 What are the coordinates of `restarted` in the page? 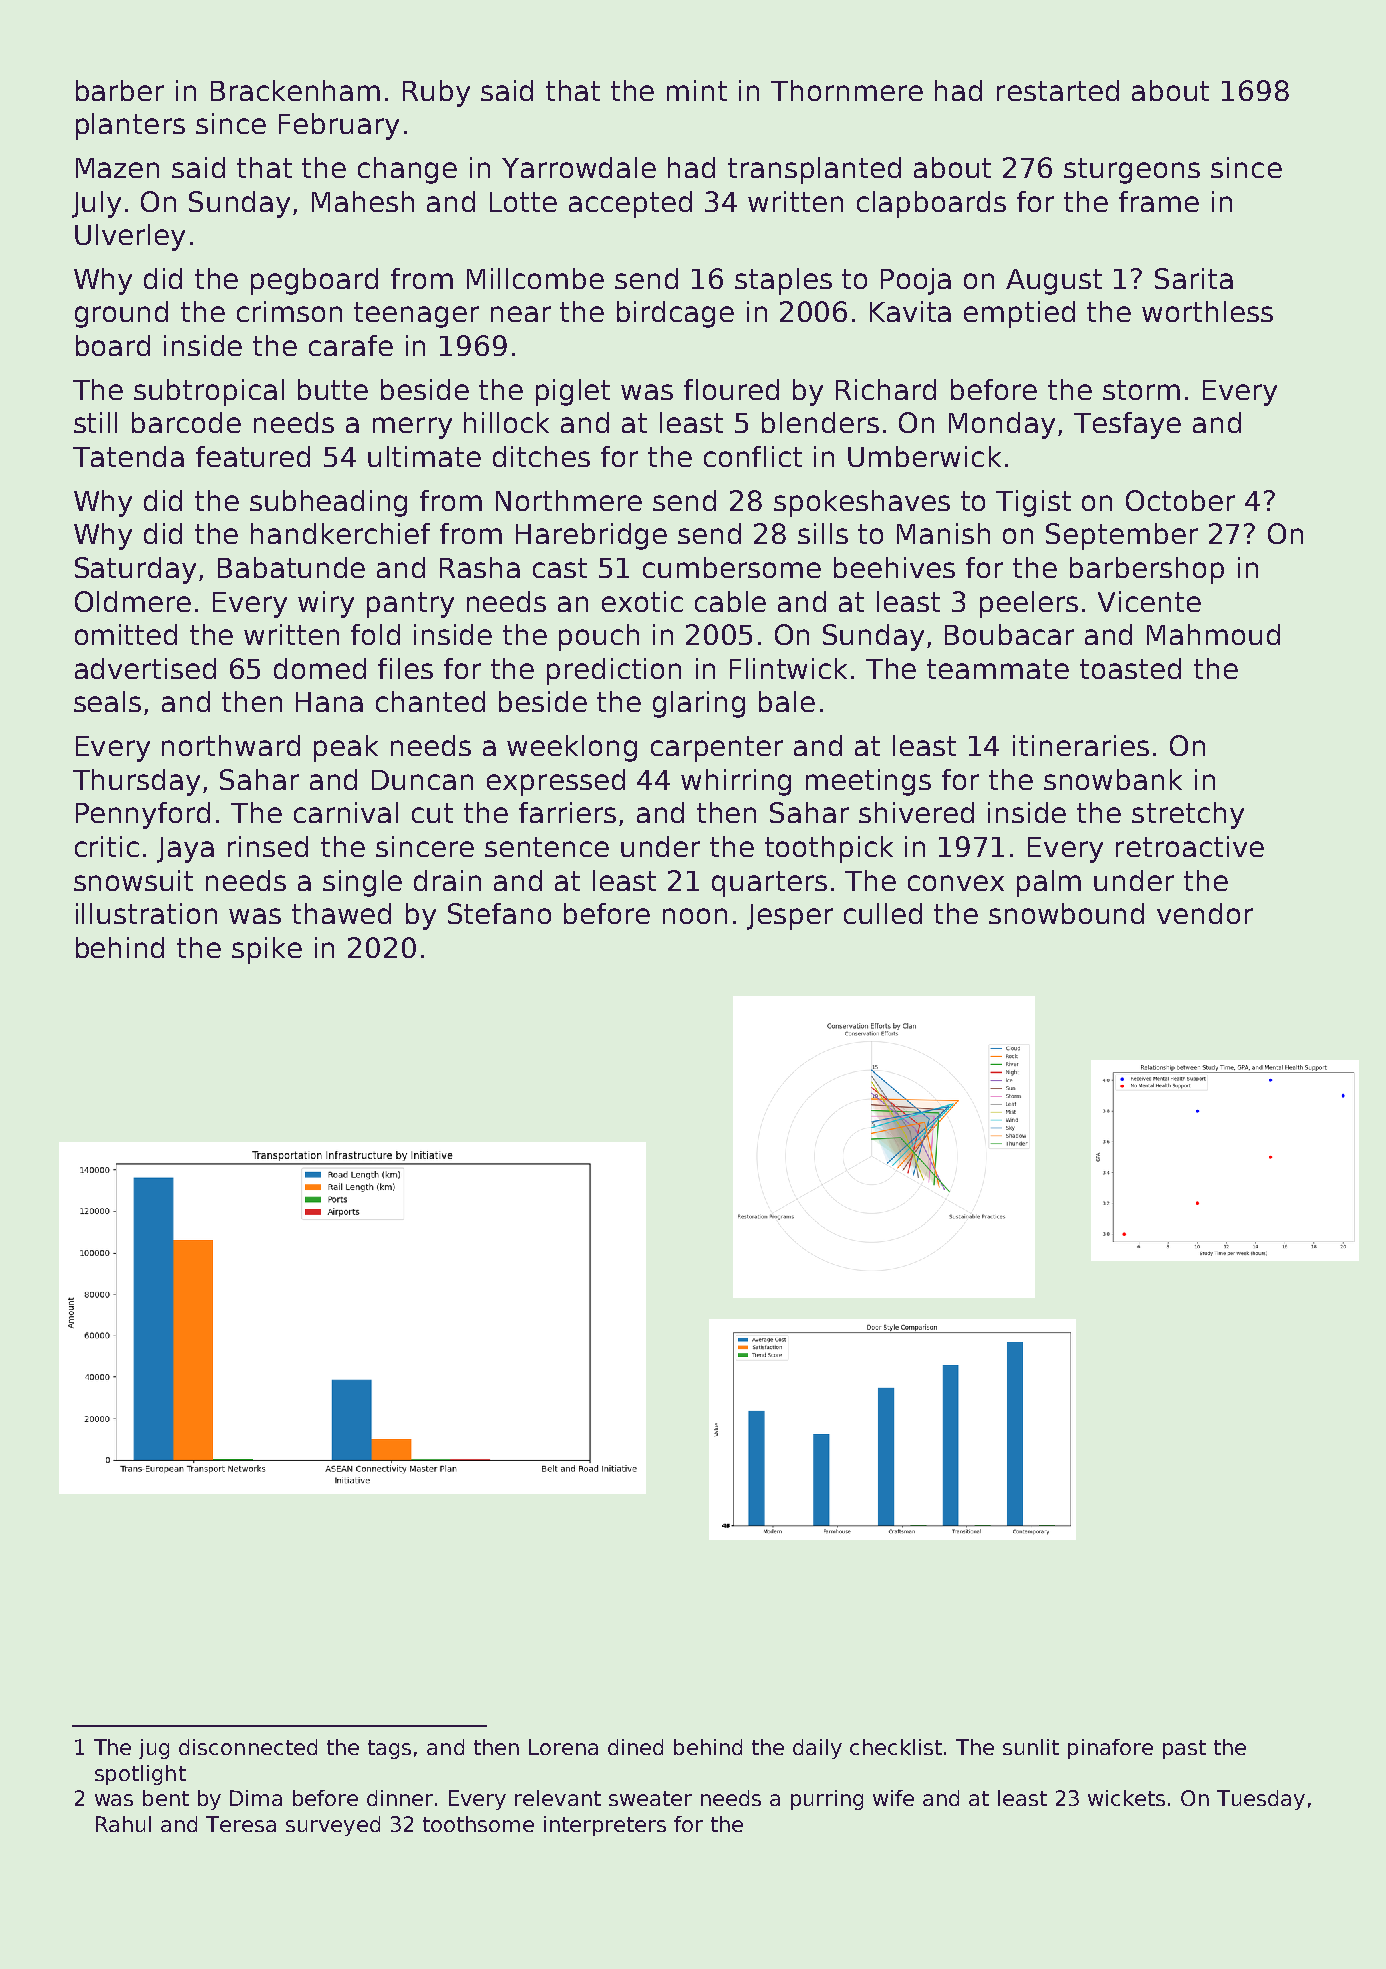 It's located at (1058, 90).
